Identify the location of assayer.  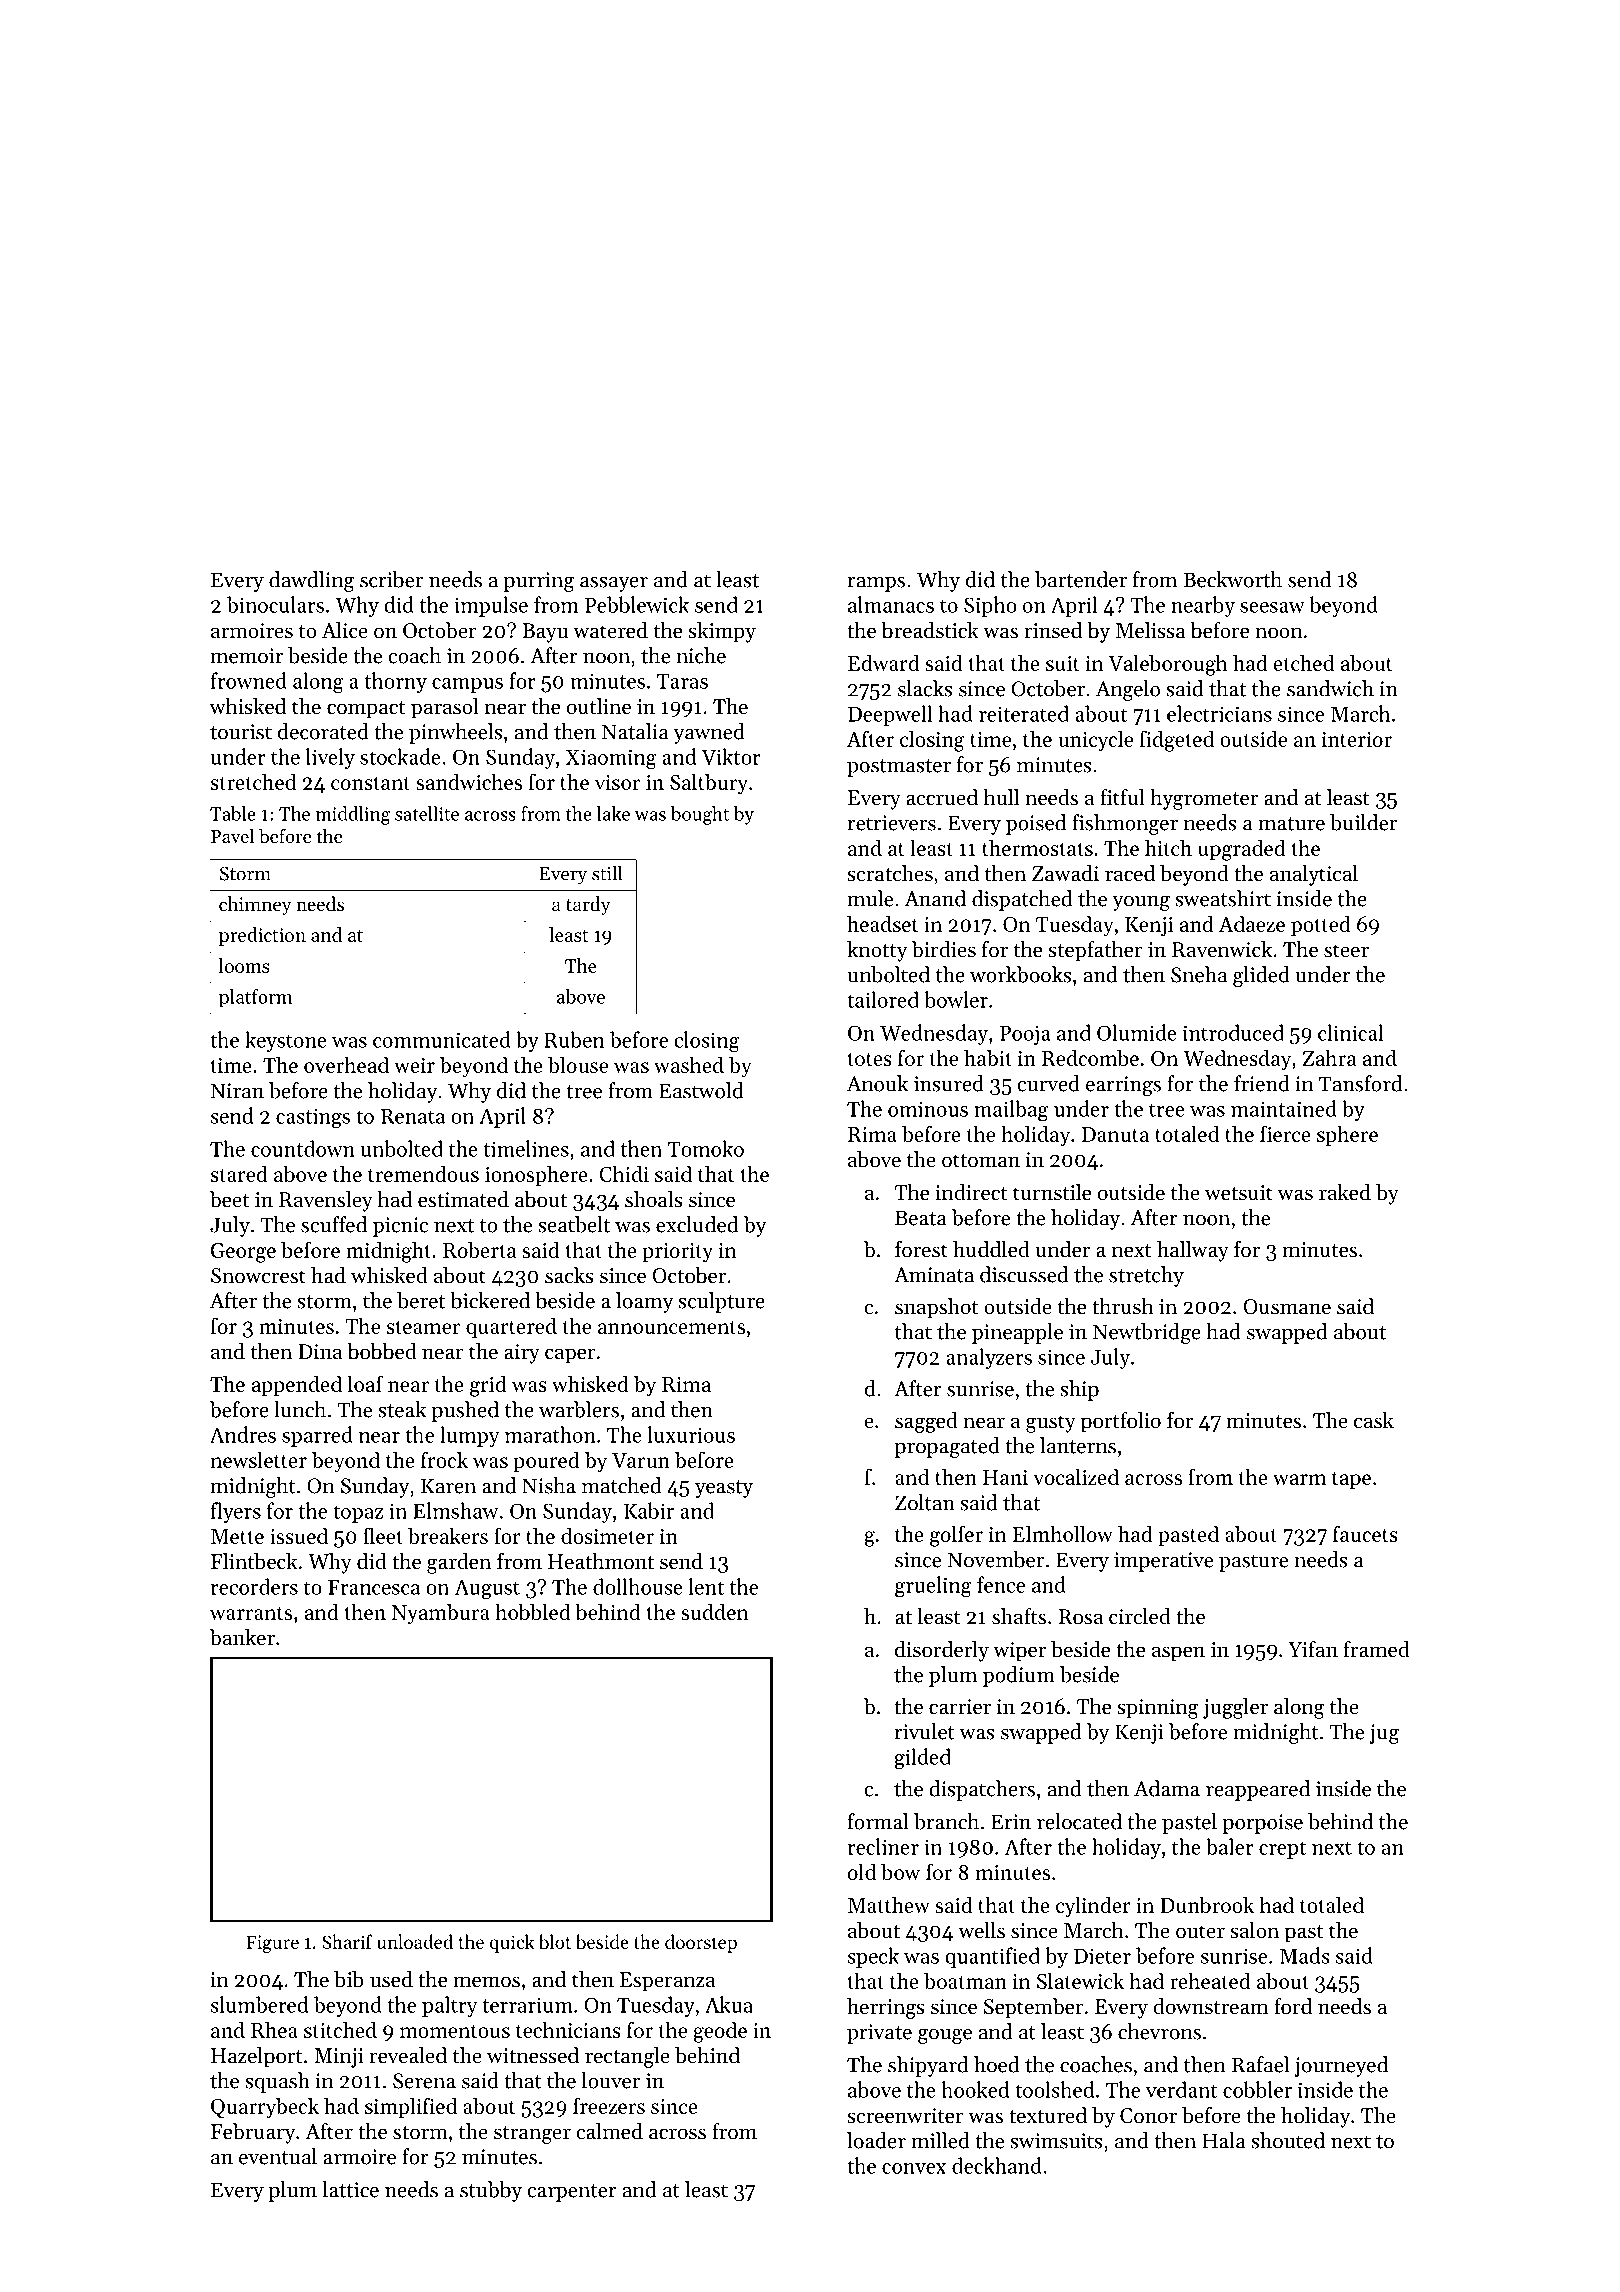
(614, 584).
